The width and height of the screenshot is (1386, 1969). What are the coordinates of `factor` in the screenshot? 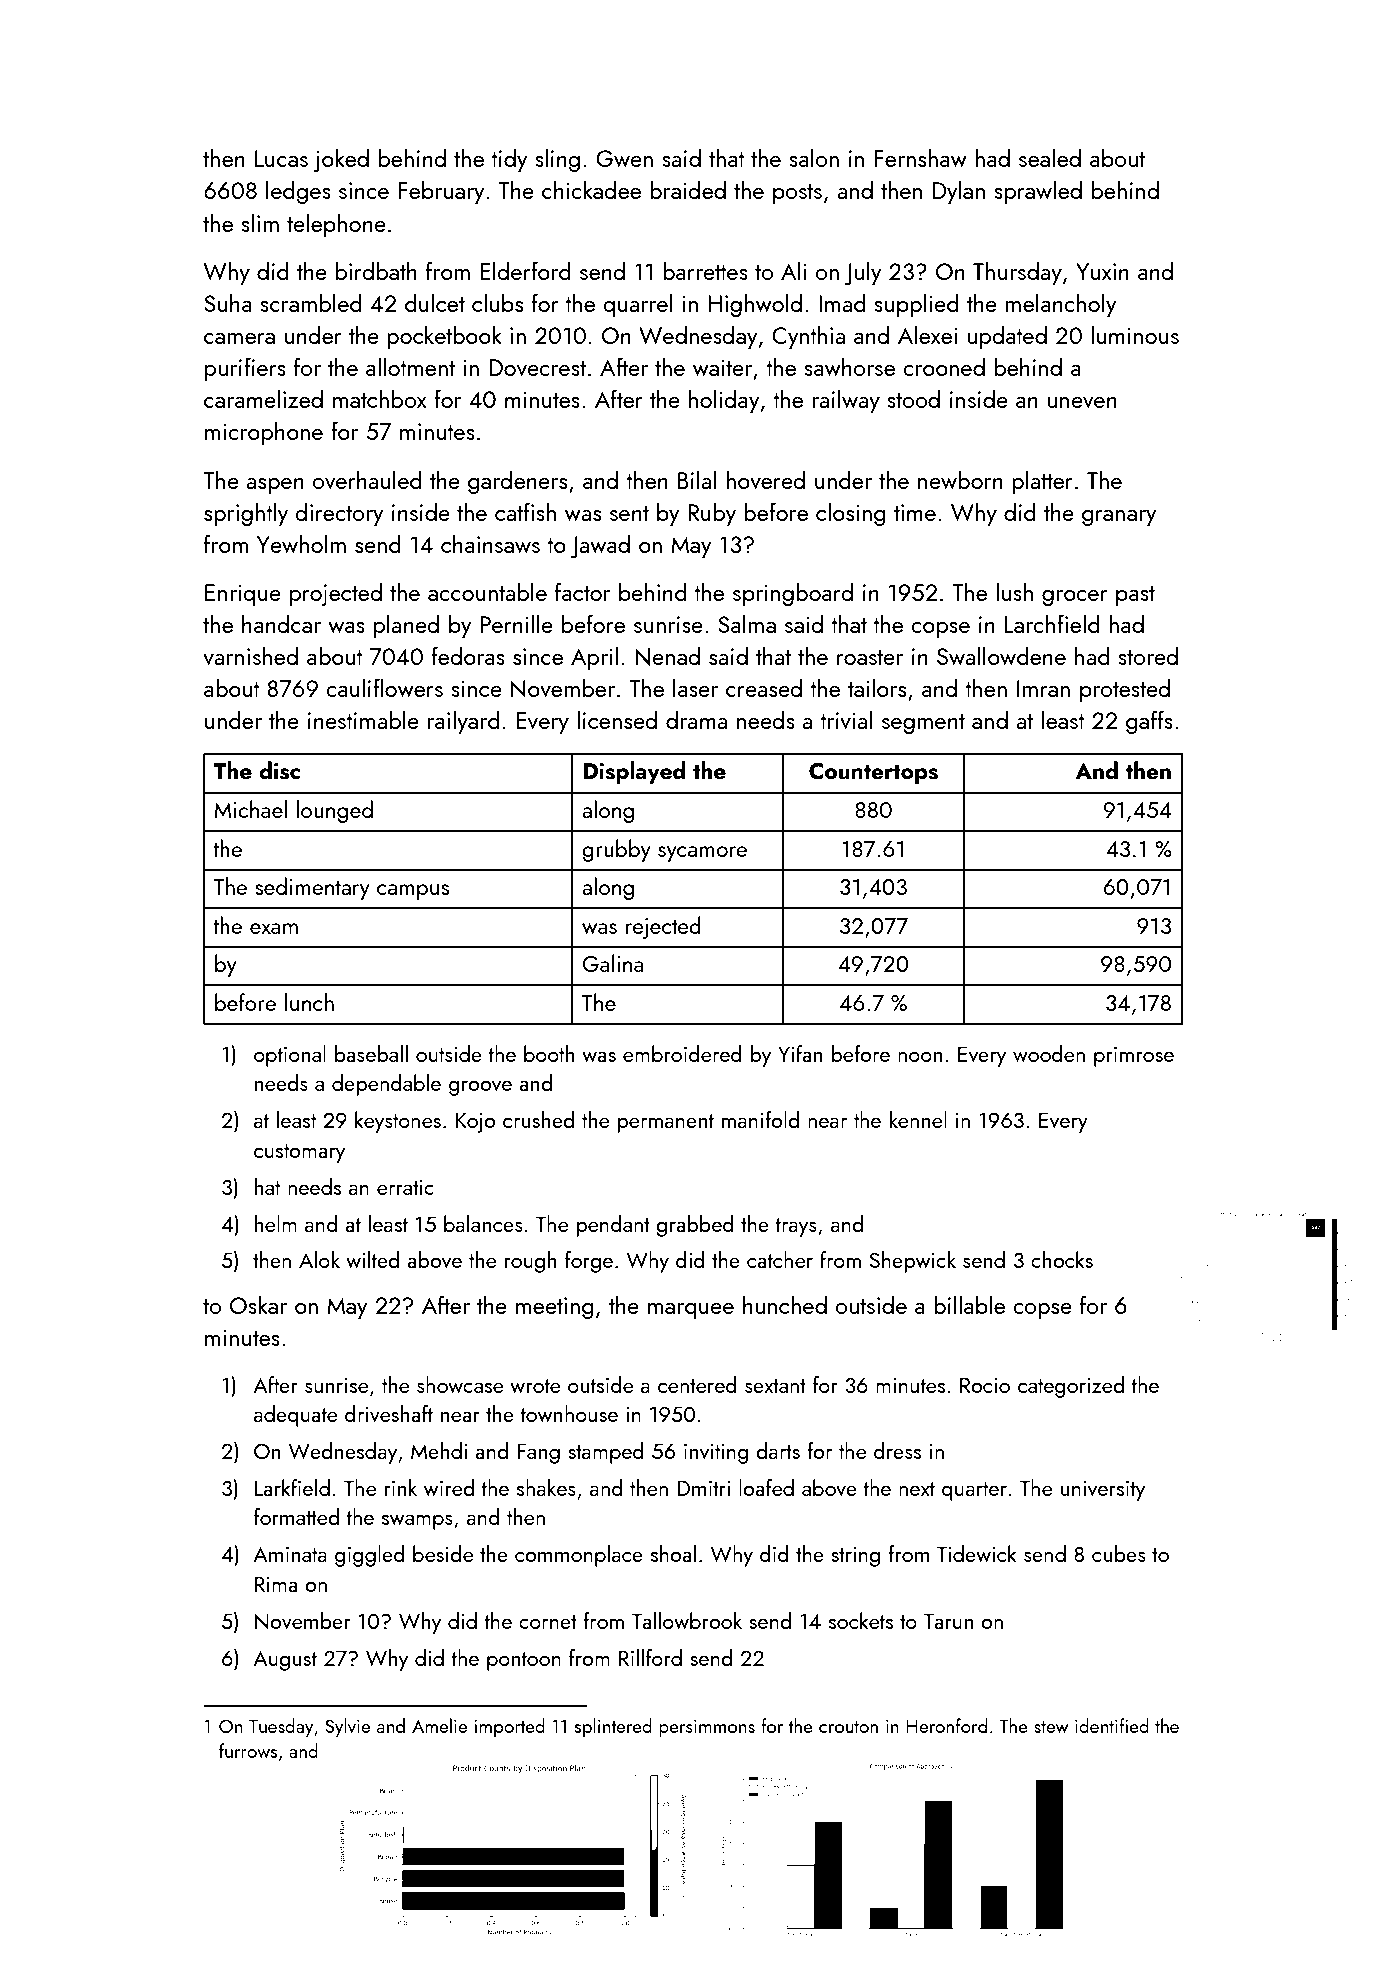 It's located at (582, 591).
